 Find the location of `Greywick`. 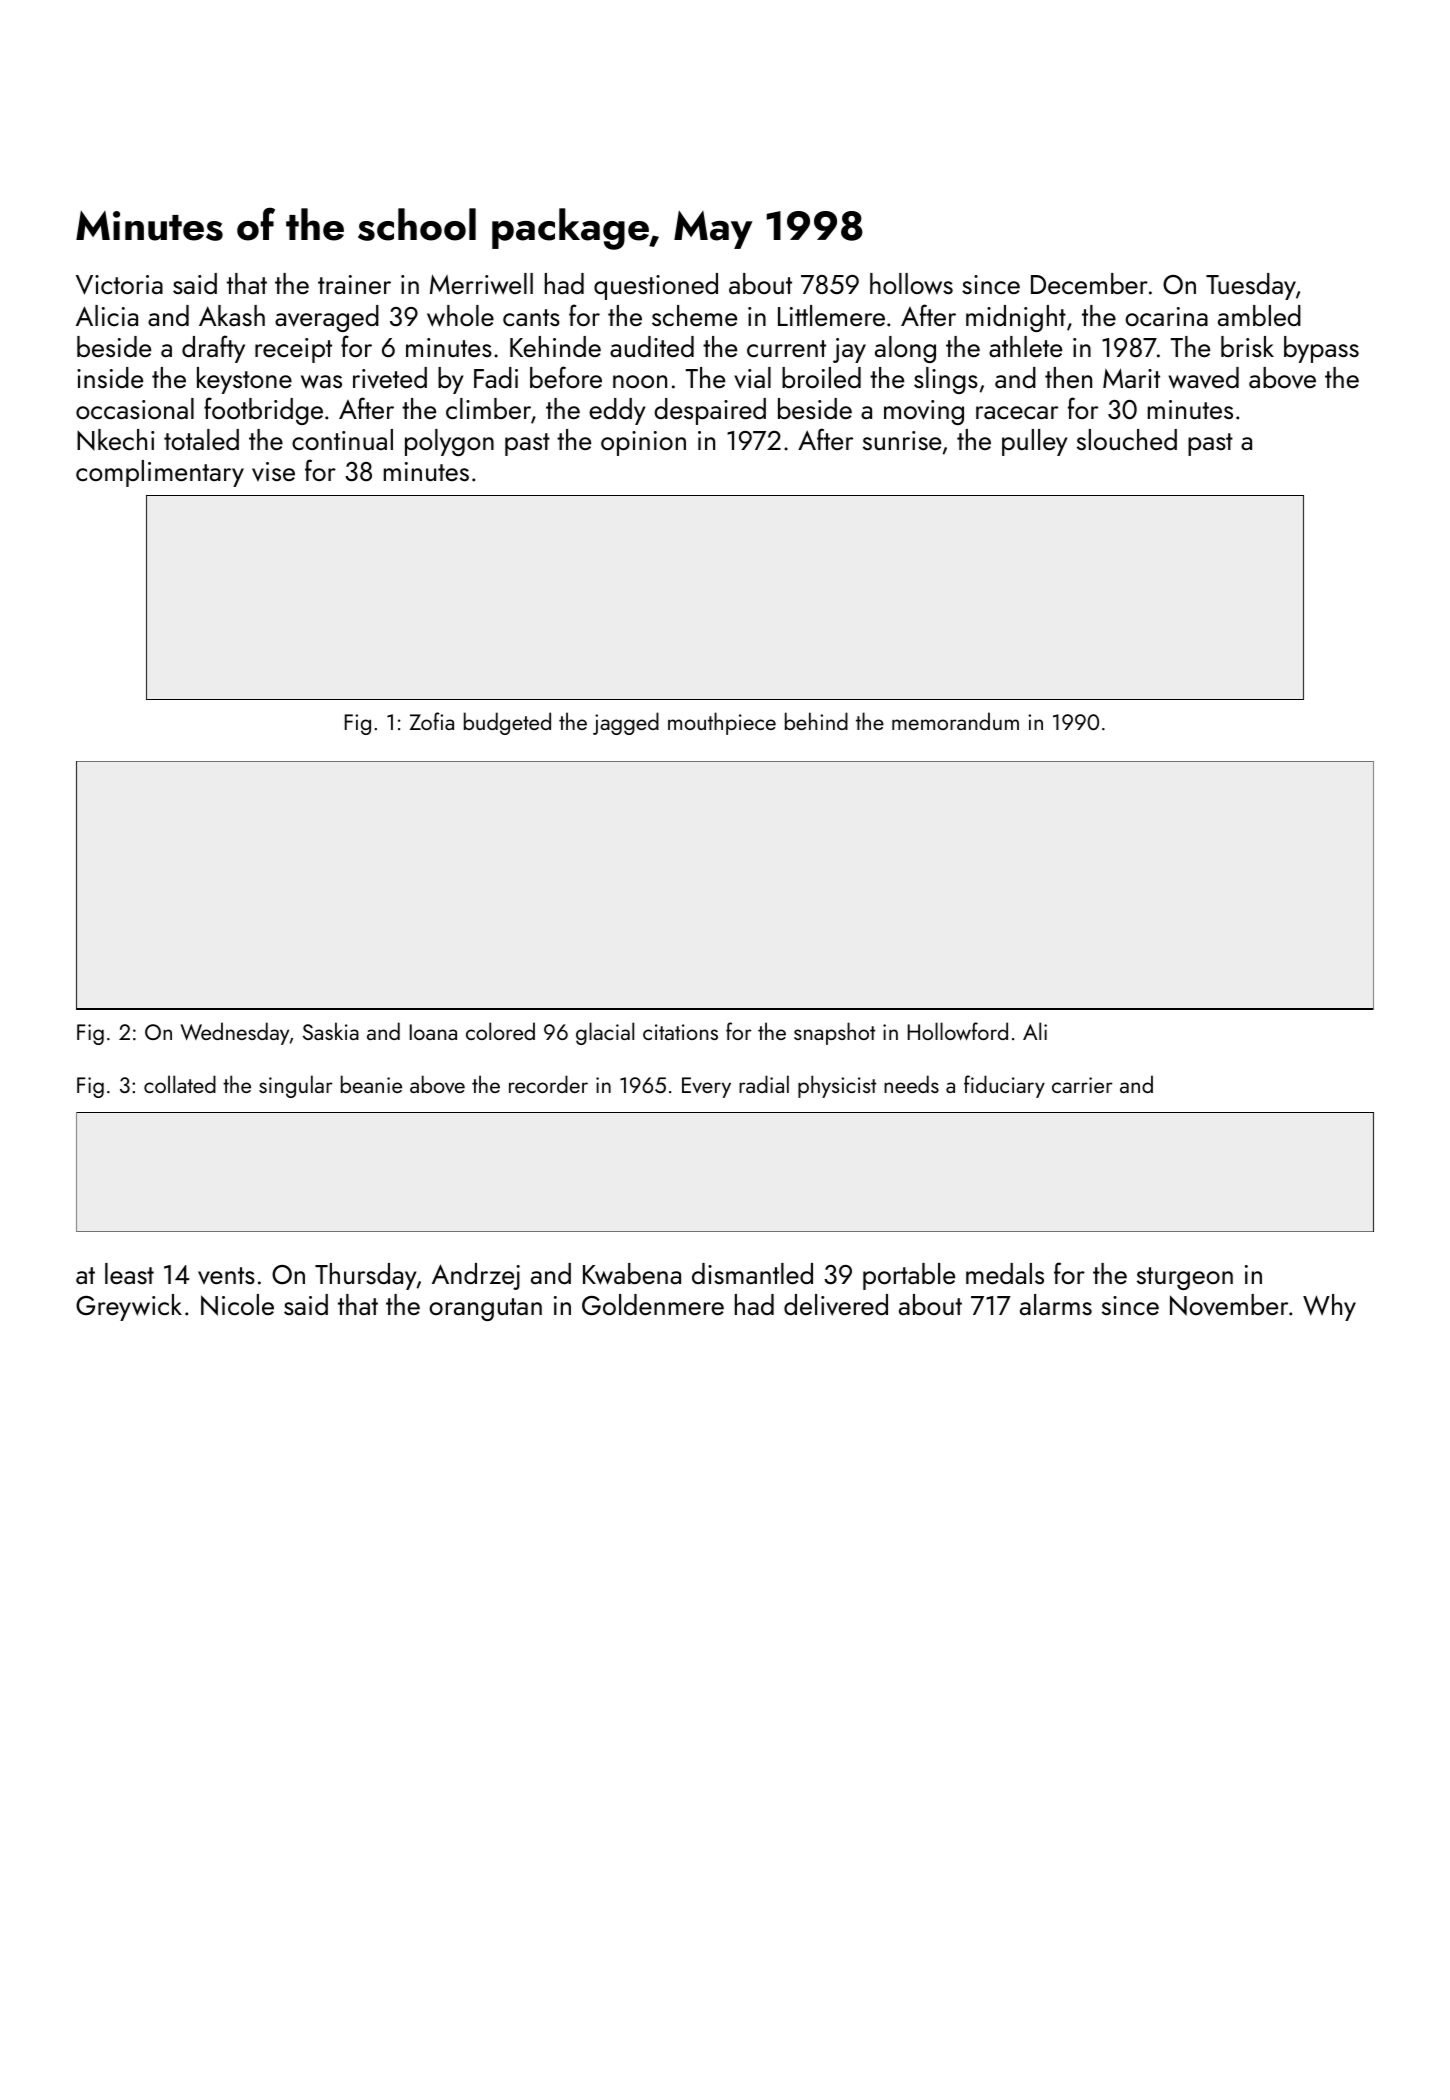

Greywick is located at coordinates (129, 1307).
